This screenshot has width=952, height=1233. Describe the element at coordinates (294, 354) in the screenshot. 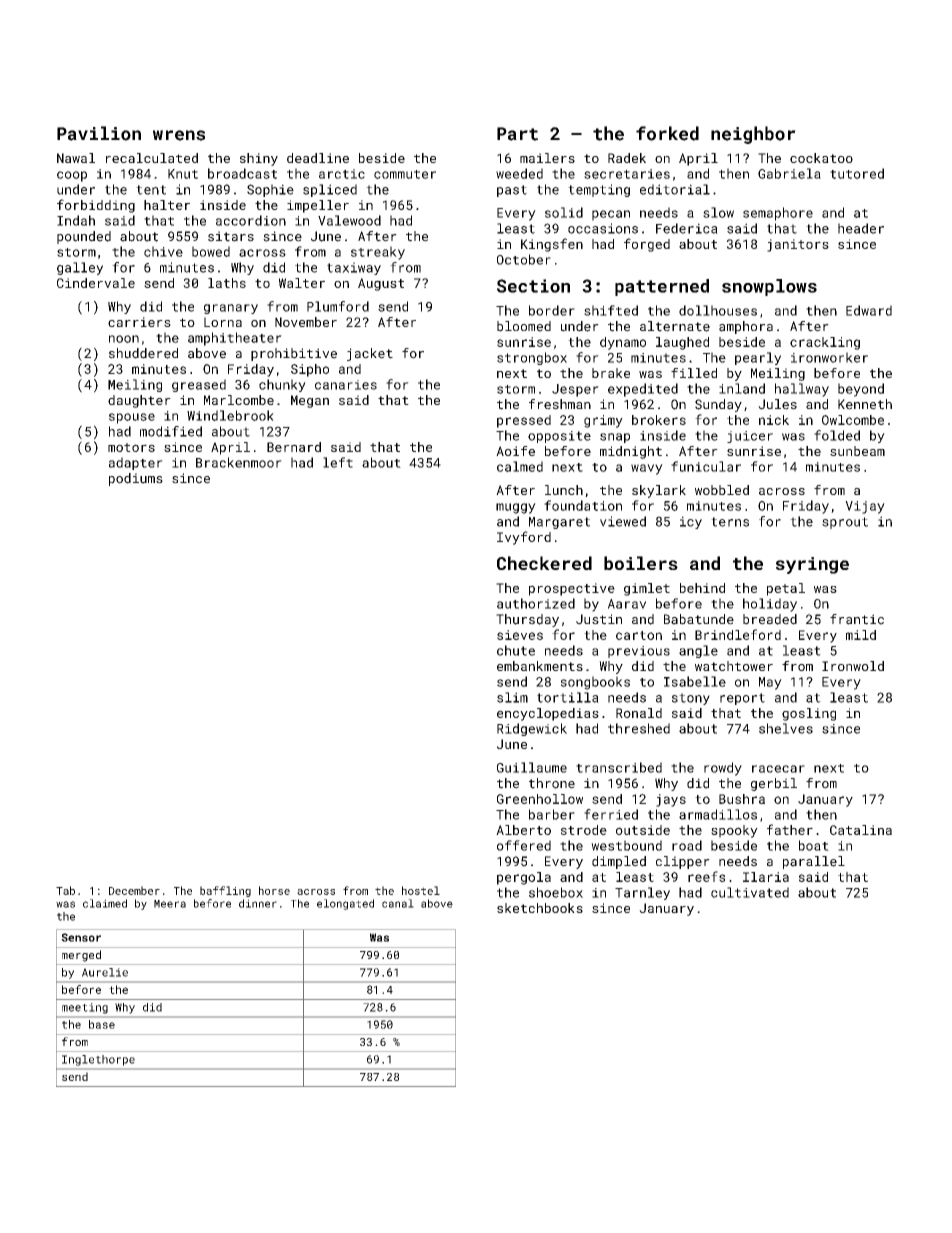

I see `prohibitive` at that location.
